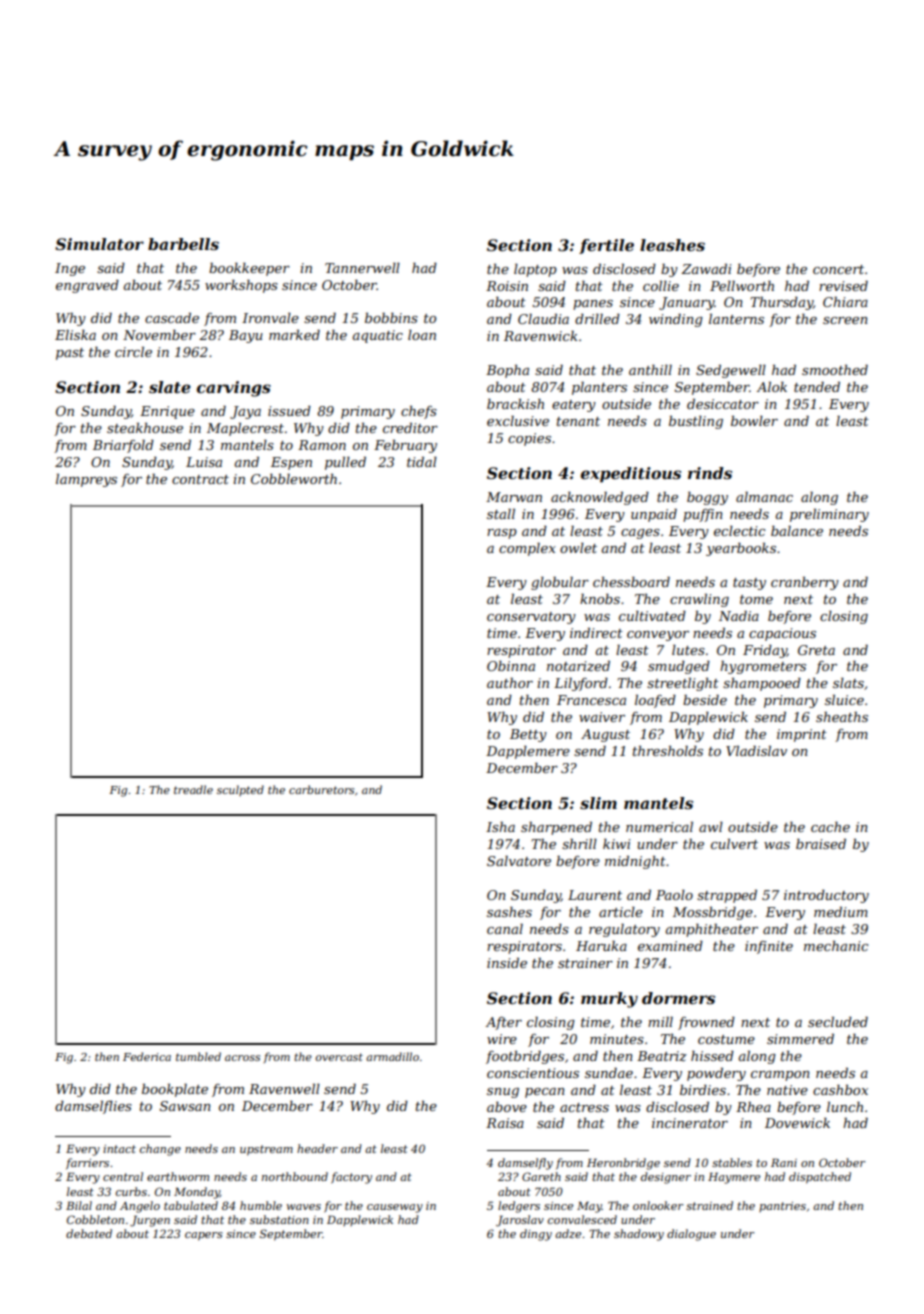 This image has height=1314, width=924. What do you see at coordinates (339, 1057) in the image?
I see `overcast` at bounding box center [339, 1057].
